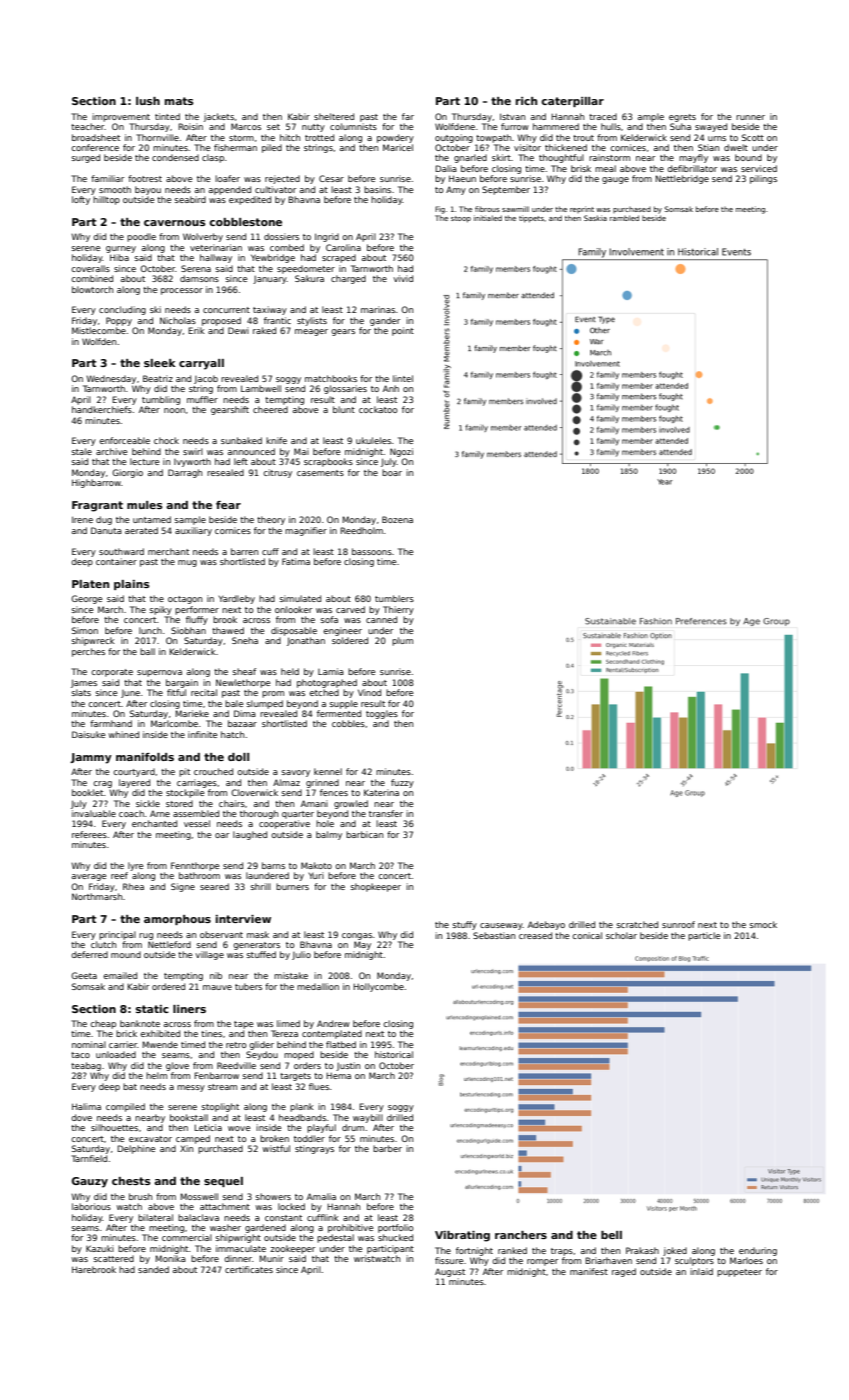  Describe the element at coordinates (249, 1269) in the screenshot. I see `certificates` at that location.
